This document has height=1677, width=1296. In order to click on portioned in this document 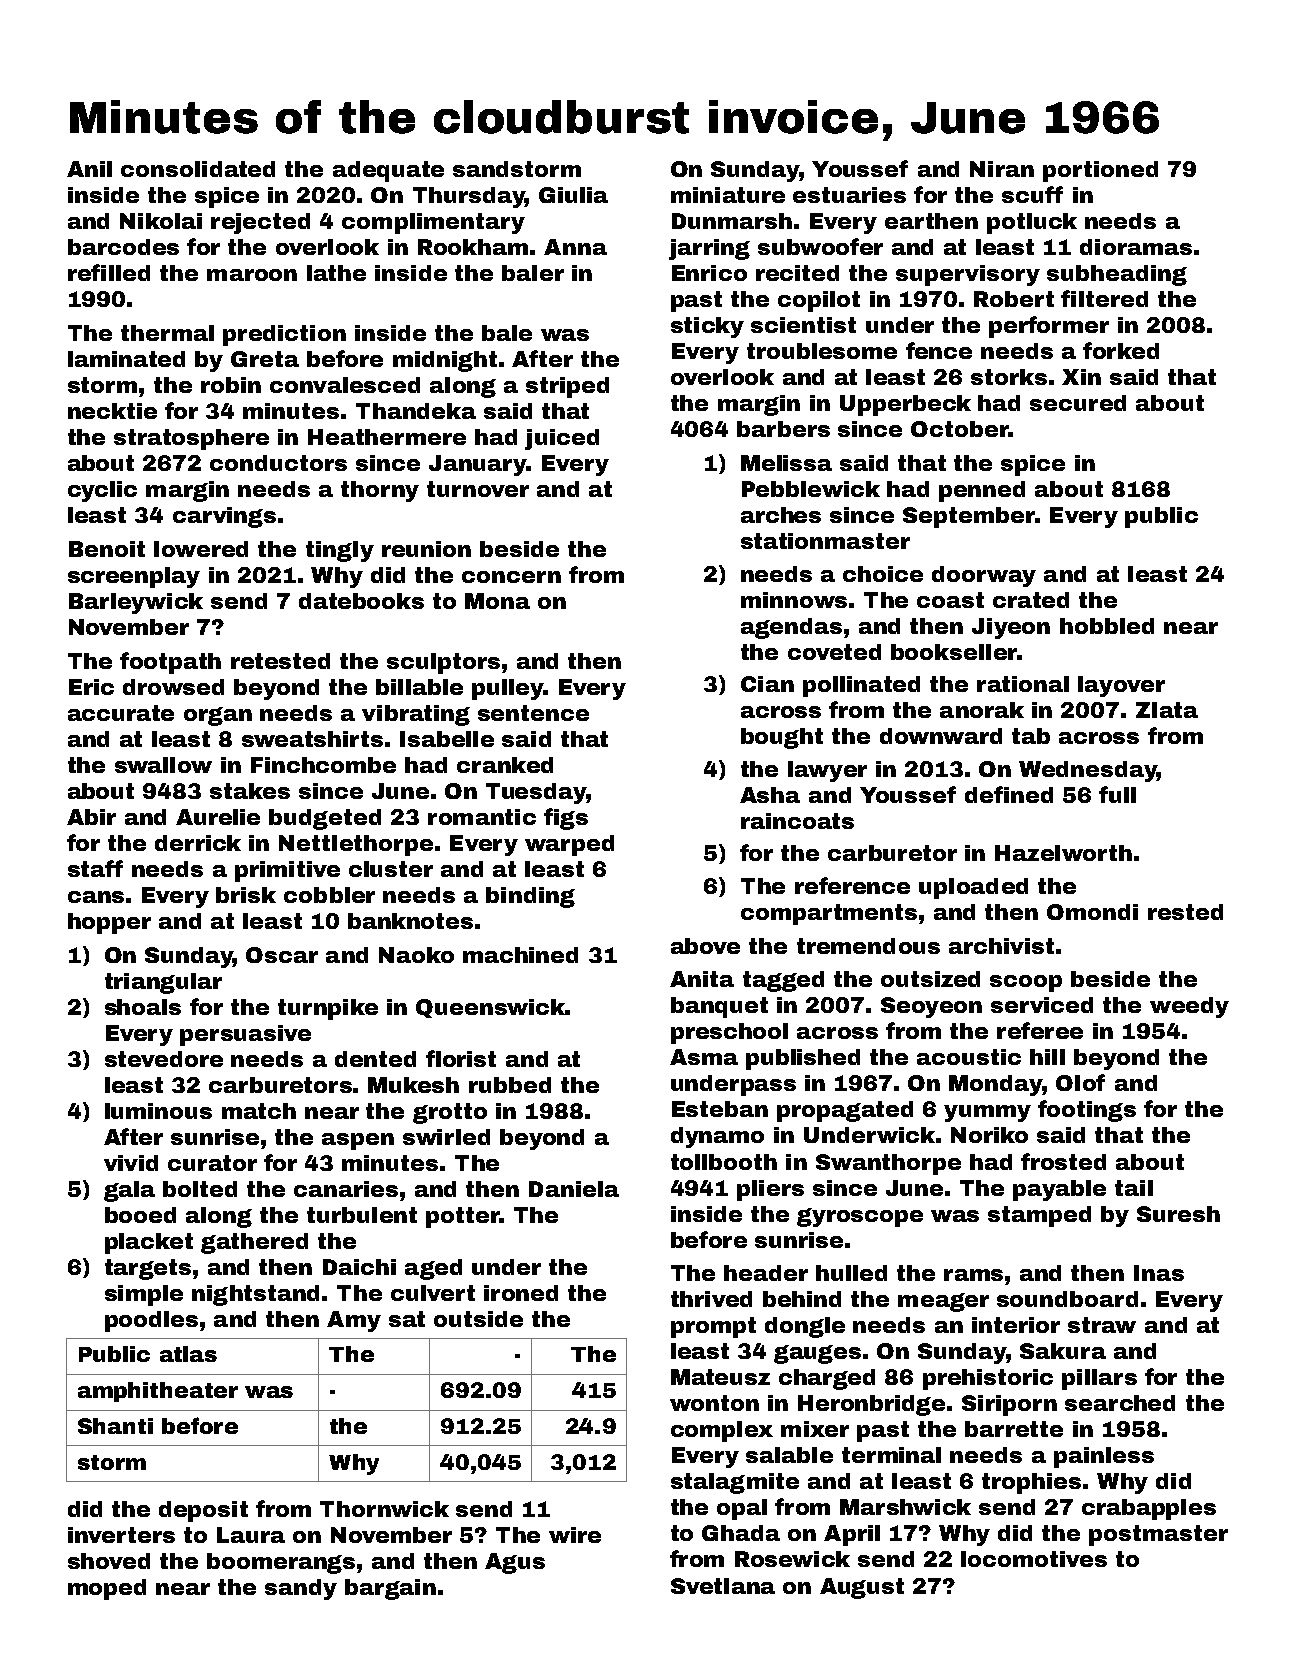, I will do `click(1100, 171)`.
